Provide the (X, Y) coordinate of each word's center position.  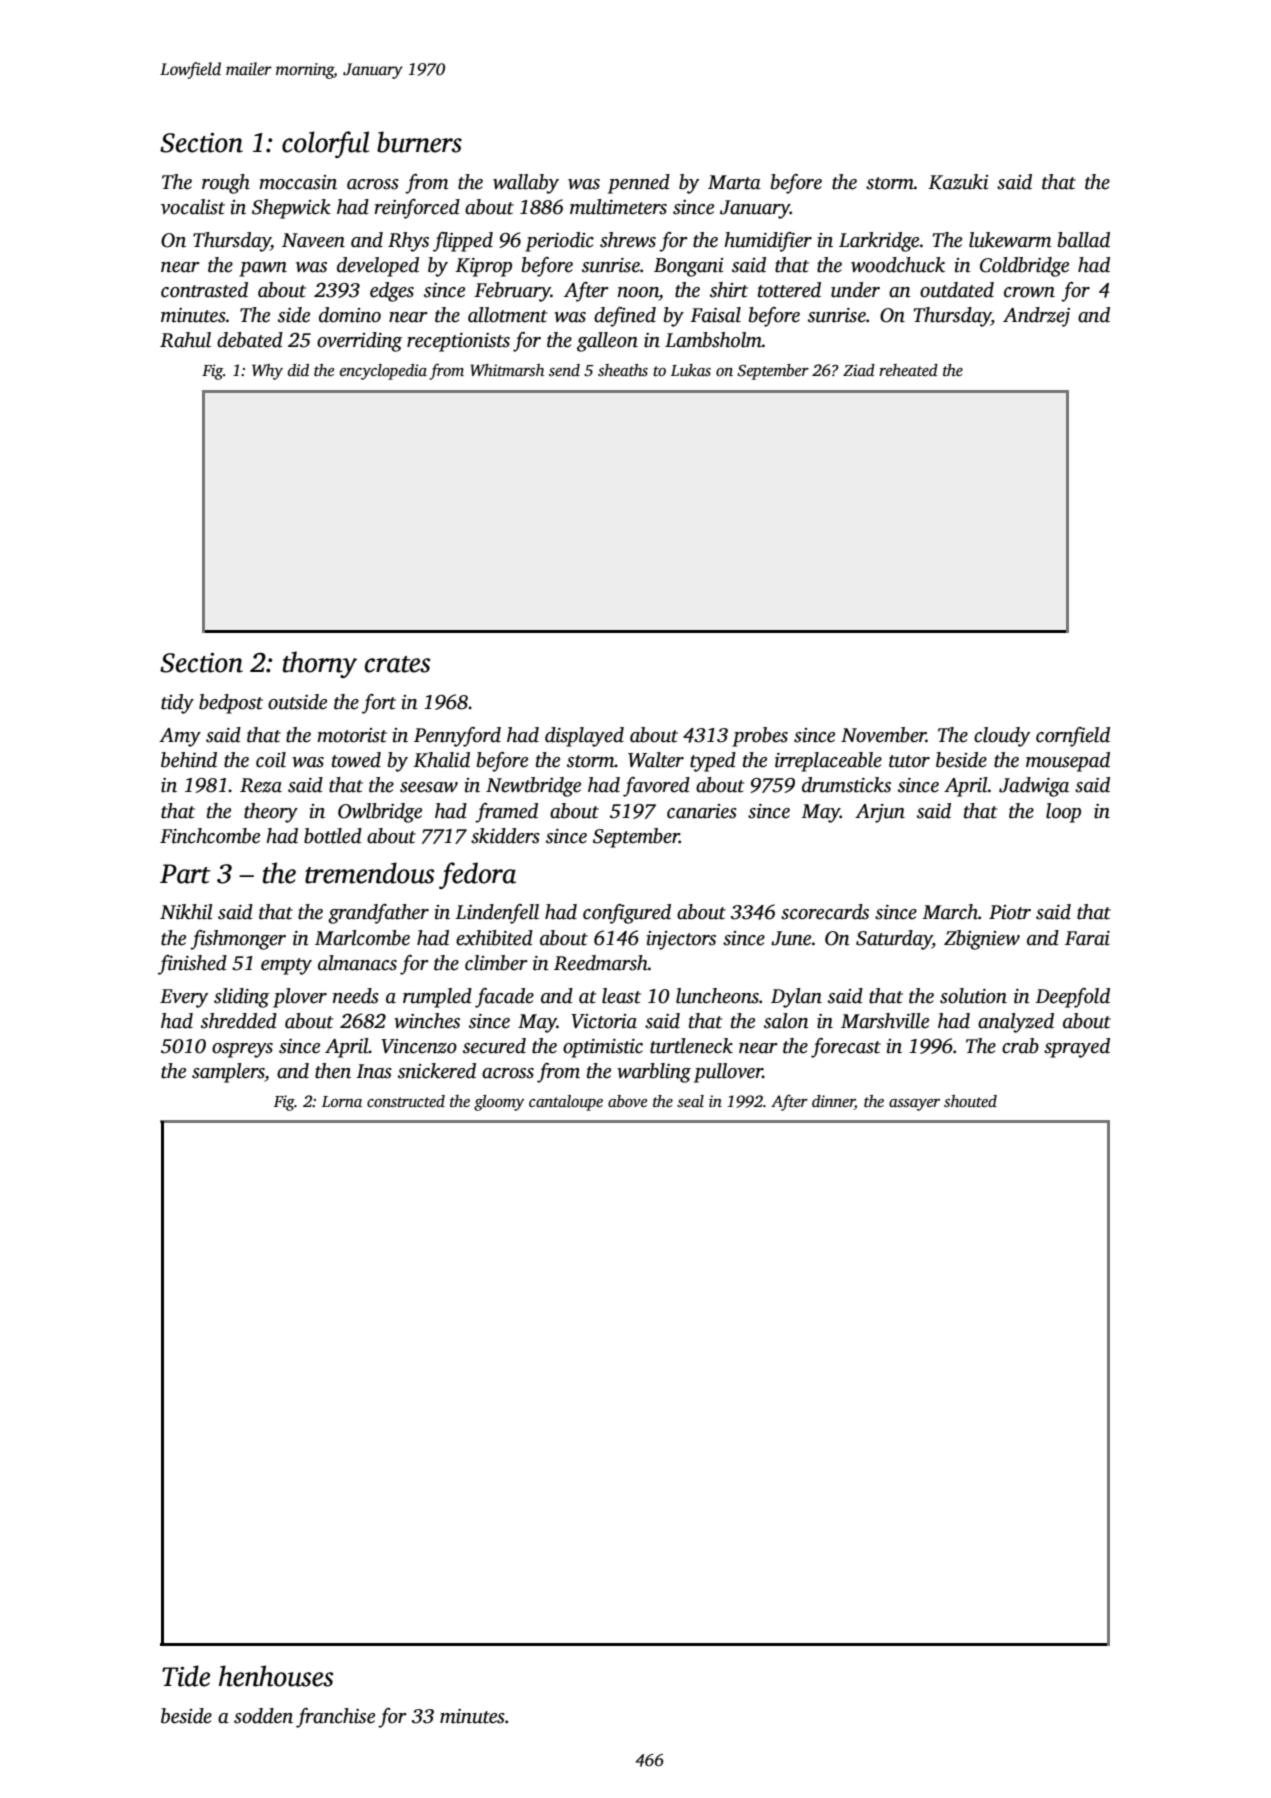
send (564, 370)
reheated (908, 370)
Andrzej (1036, 317)
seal (690, 1101)
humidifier (768, 242)
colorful (325, 144)
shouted (970, 1101)
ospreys (242, 1050)
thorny (320, 664)
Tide (186, 1676)
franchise (335, 1718)
